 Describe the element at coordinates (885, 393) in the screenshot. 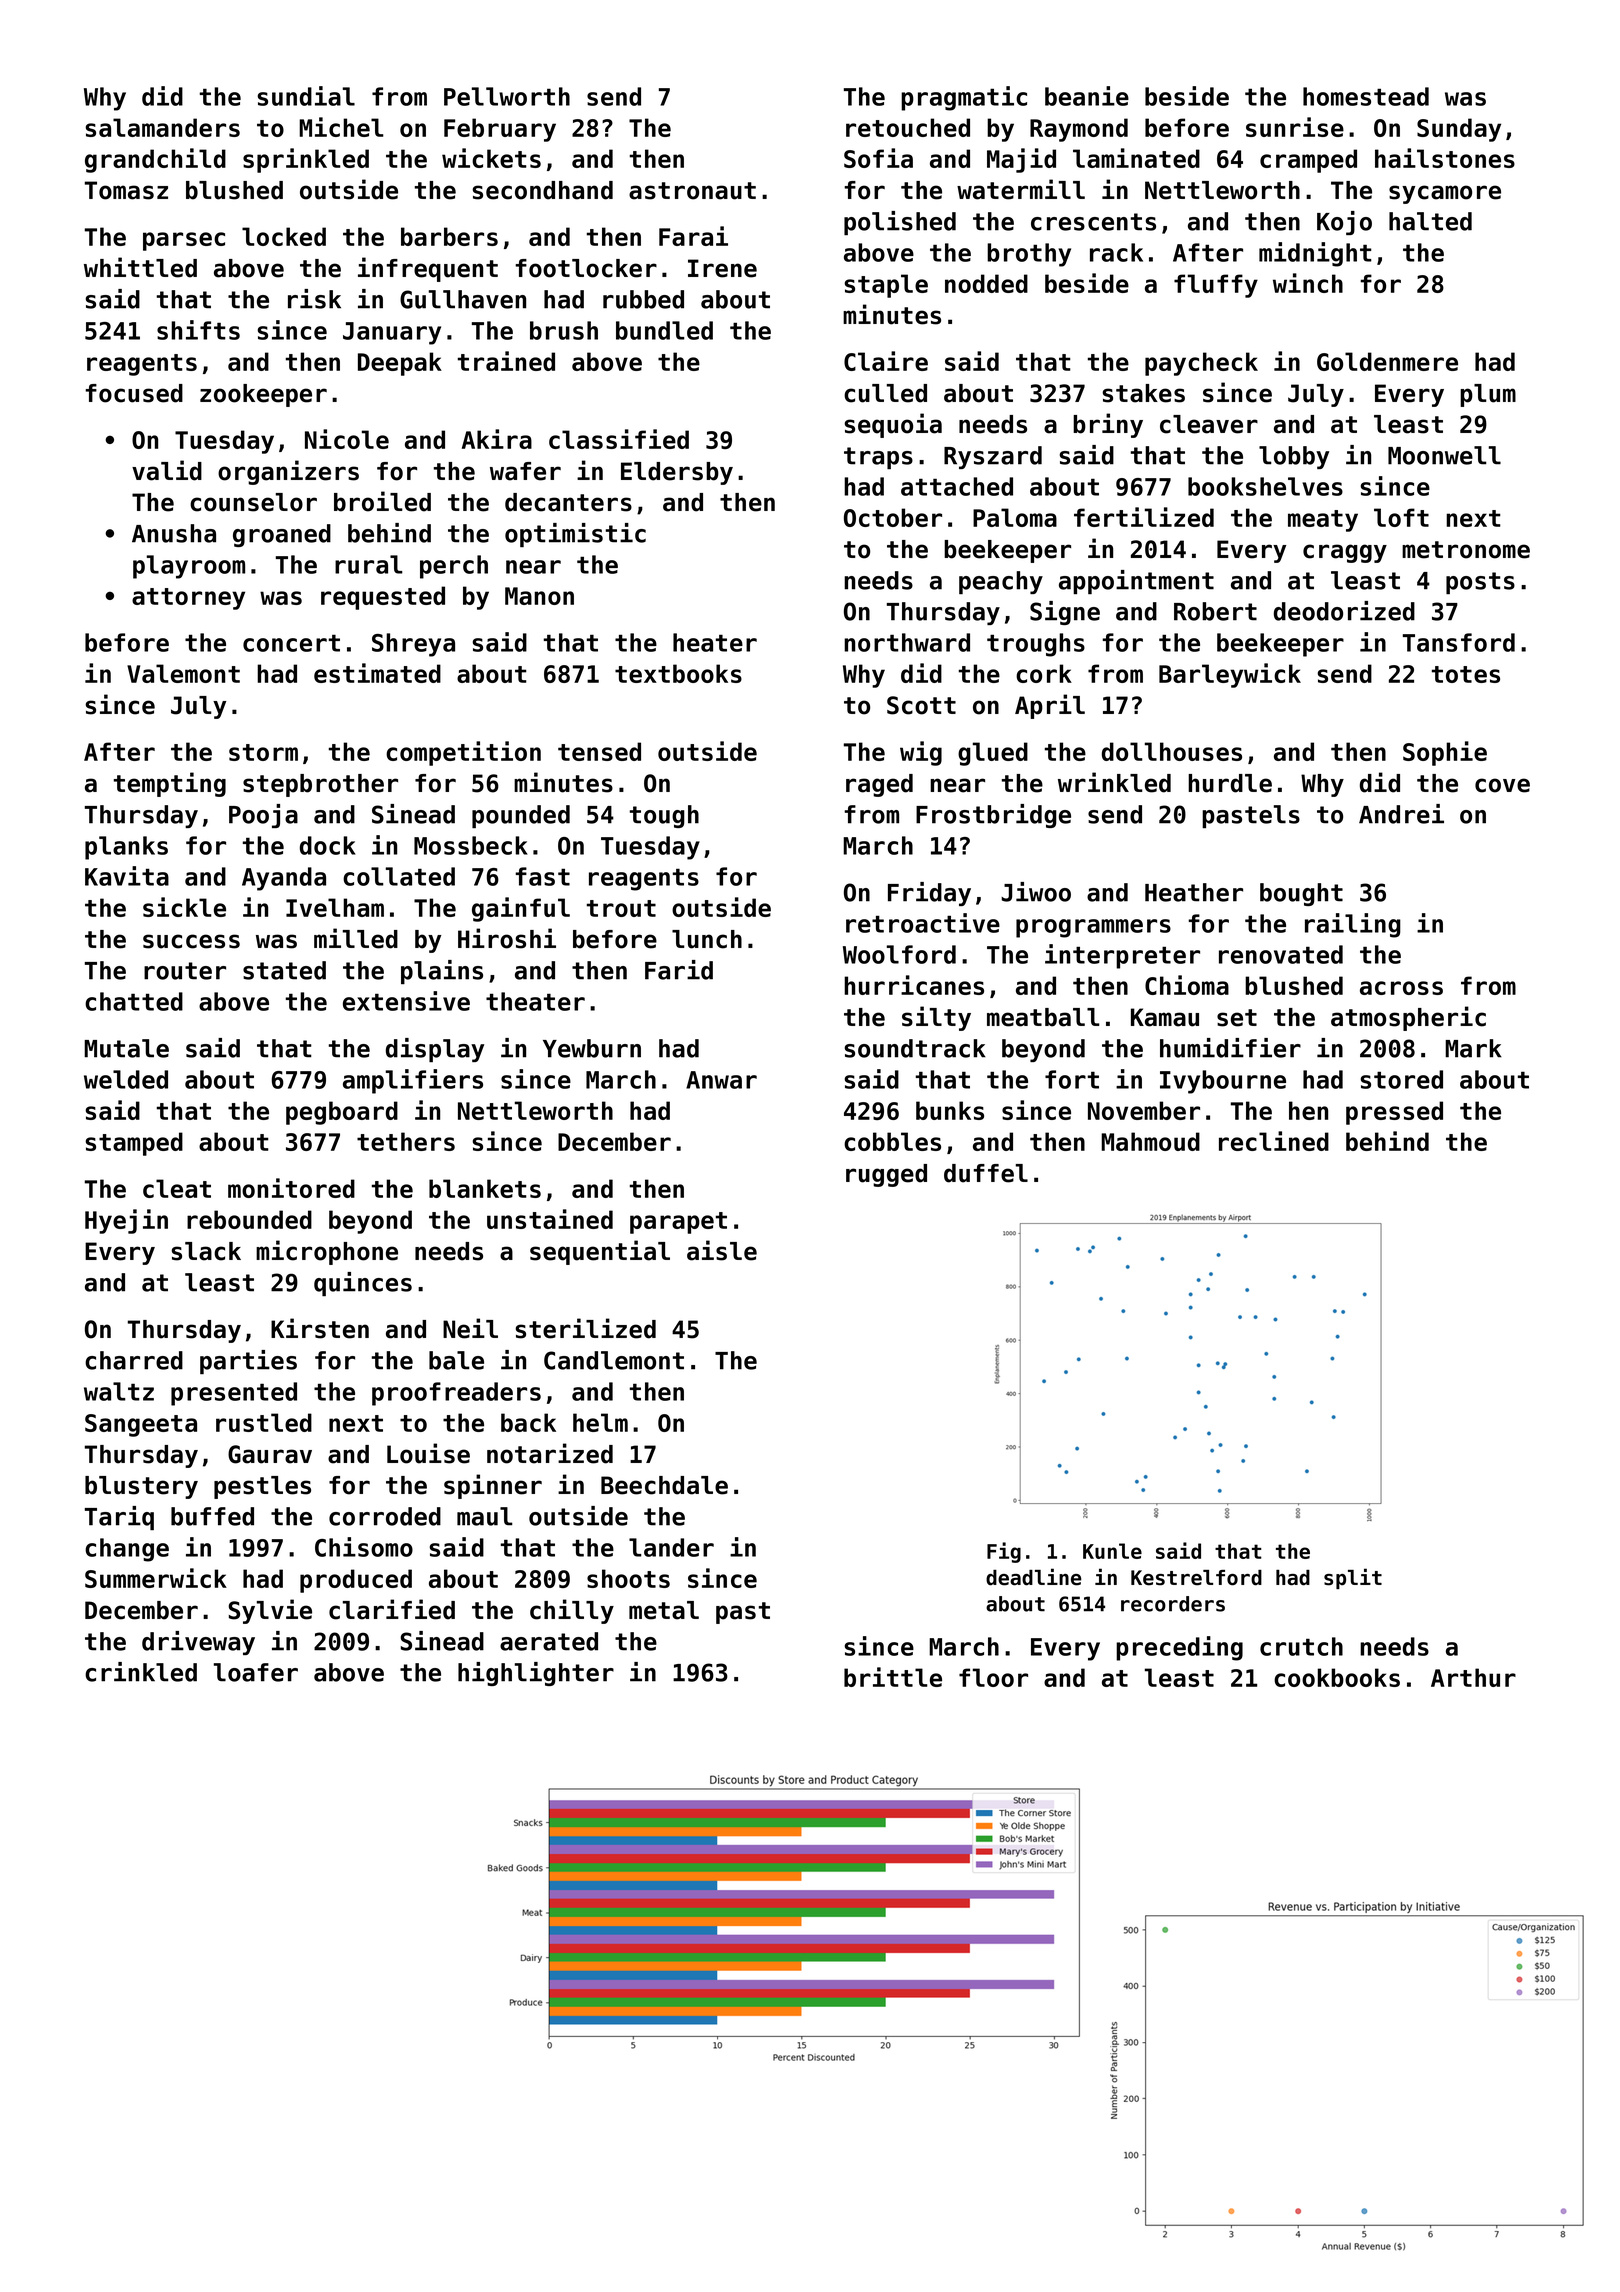

I see `culled` at that location.
